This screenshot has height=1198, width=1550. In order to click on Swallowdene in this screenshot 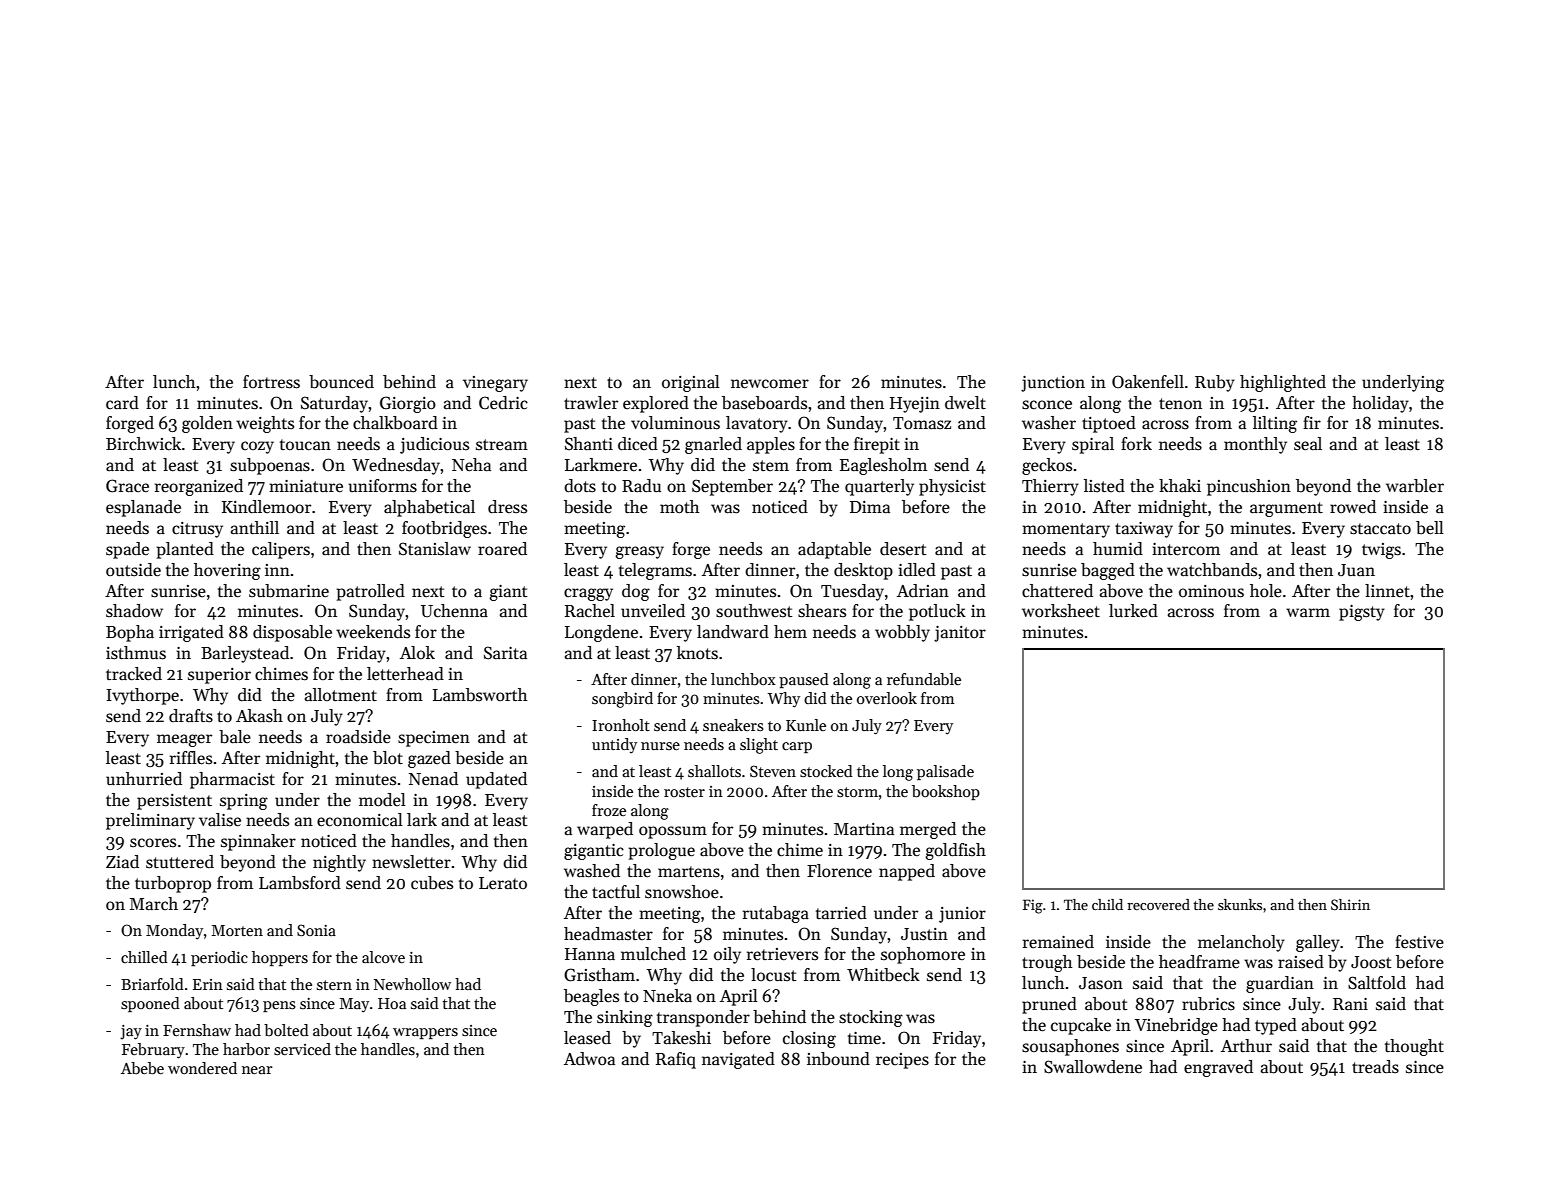, I will do `click(1093, 1067)`.
